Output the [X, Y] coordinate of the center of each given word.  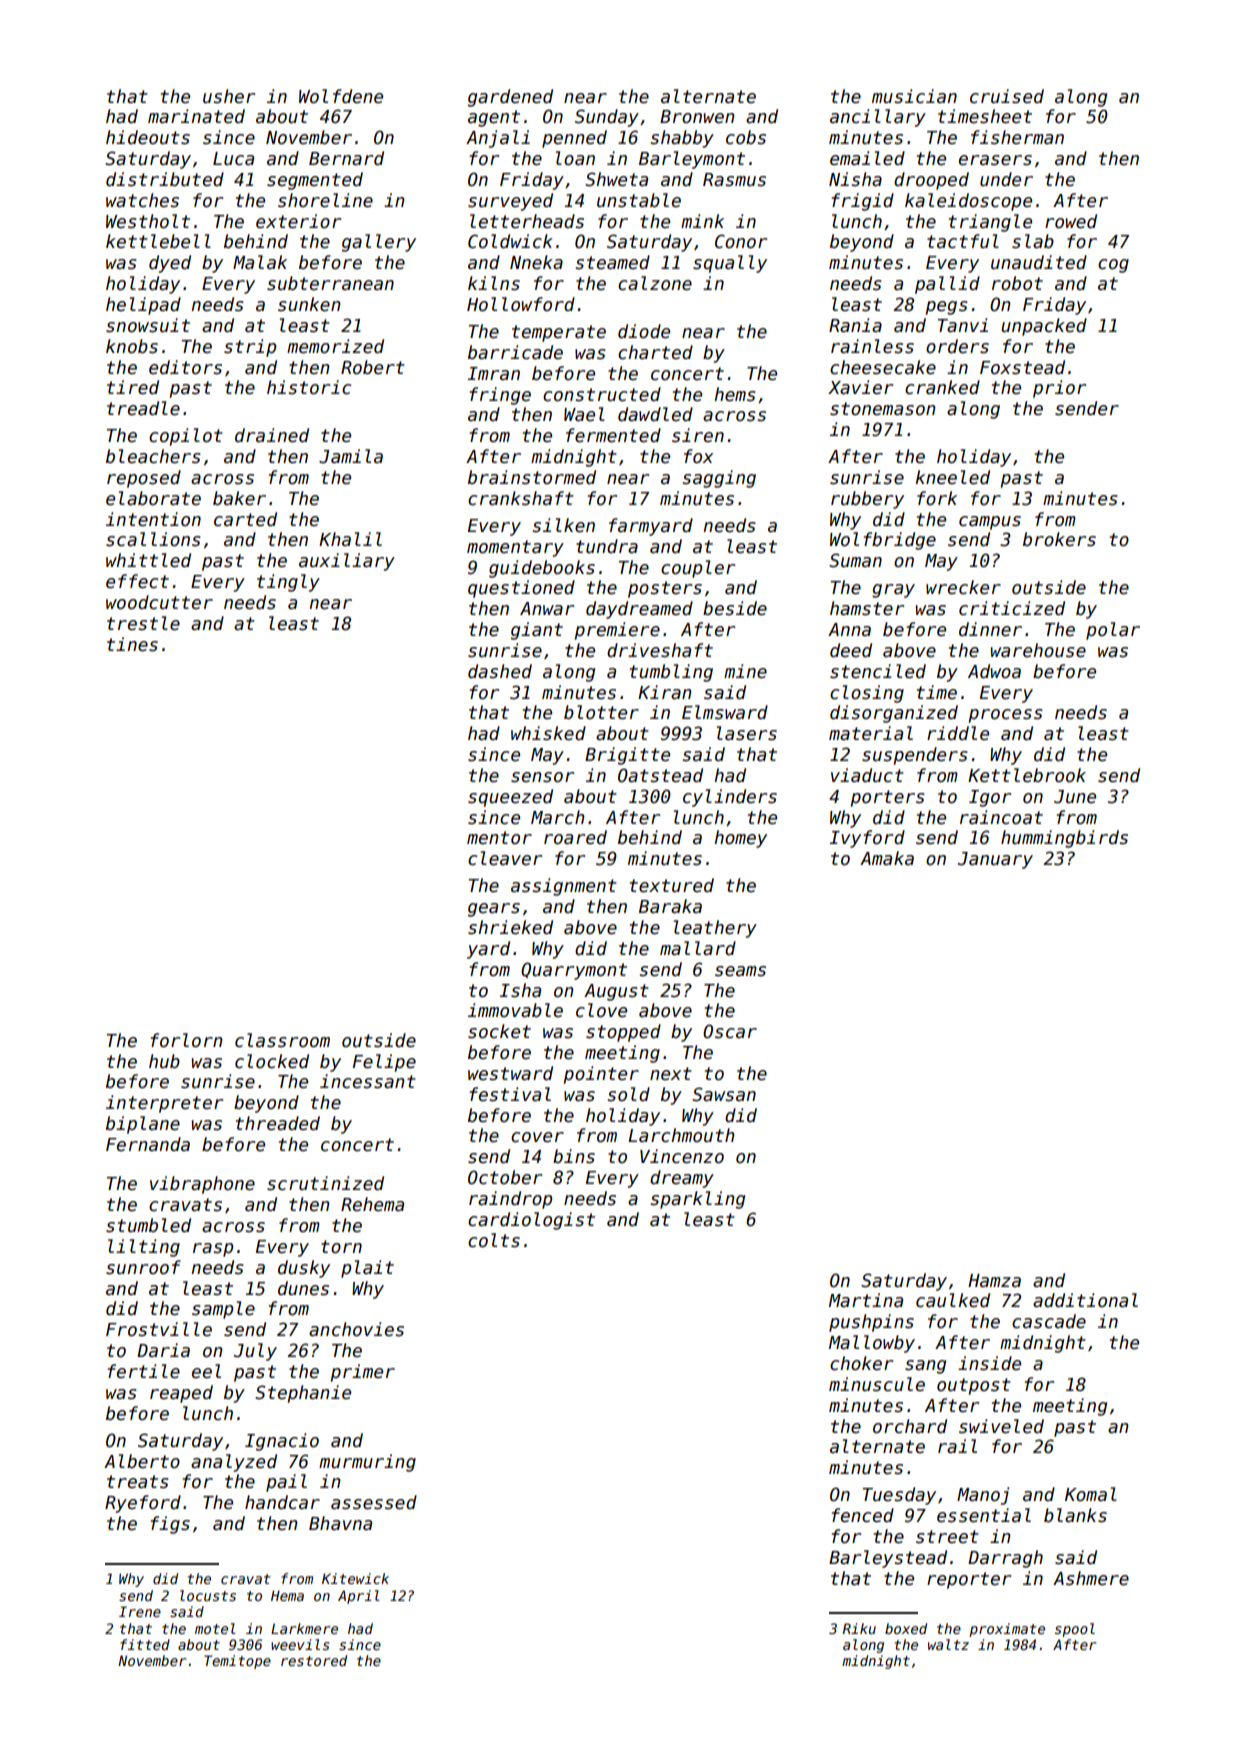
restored [314, 1660]
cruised [1007, 96]
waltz [948, 1644]
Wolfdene [341, 96]
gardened [510, 98]
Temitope [237, 1662]
